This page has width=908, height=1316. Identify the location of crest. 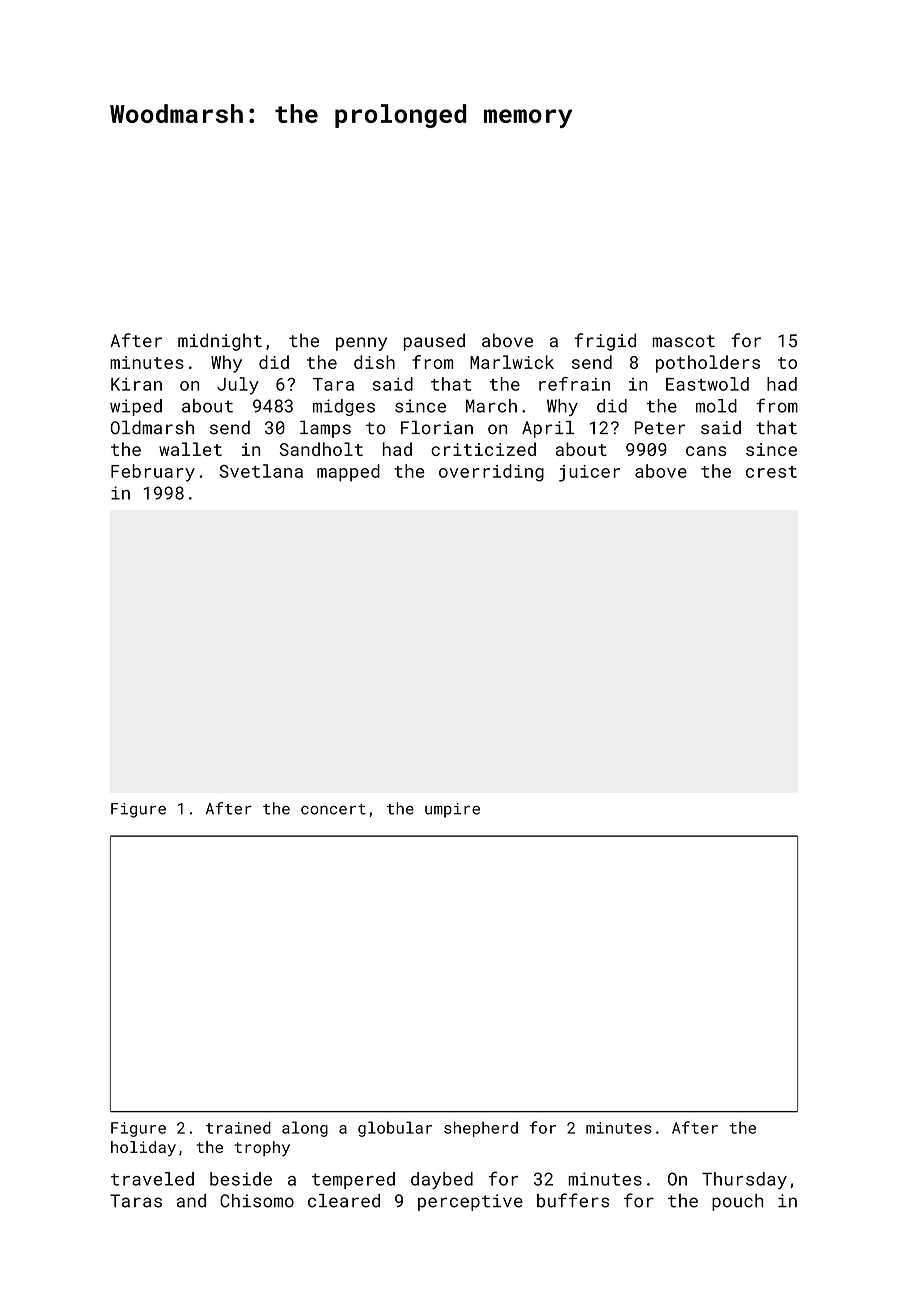
(771, 472).
